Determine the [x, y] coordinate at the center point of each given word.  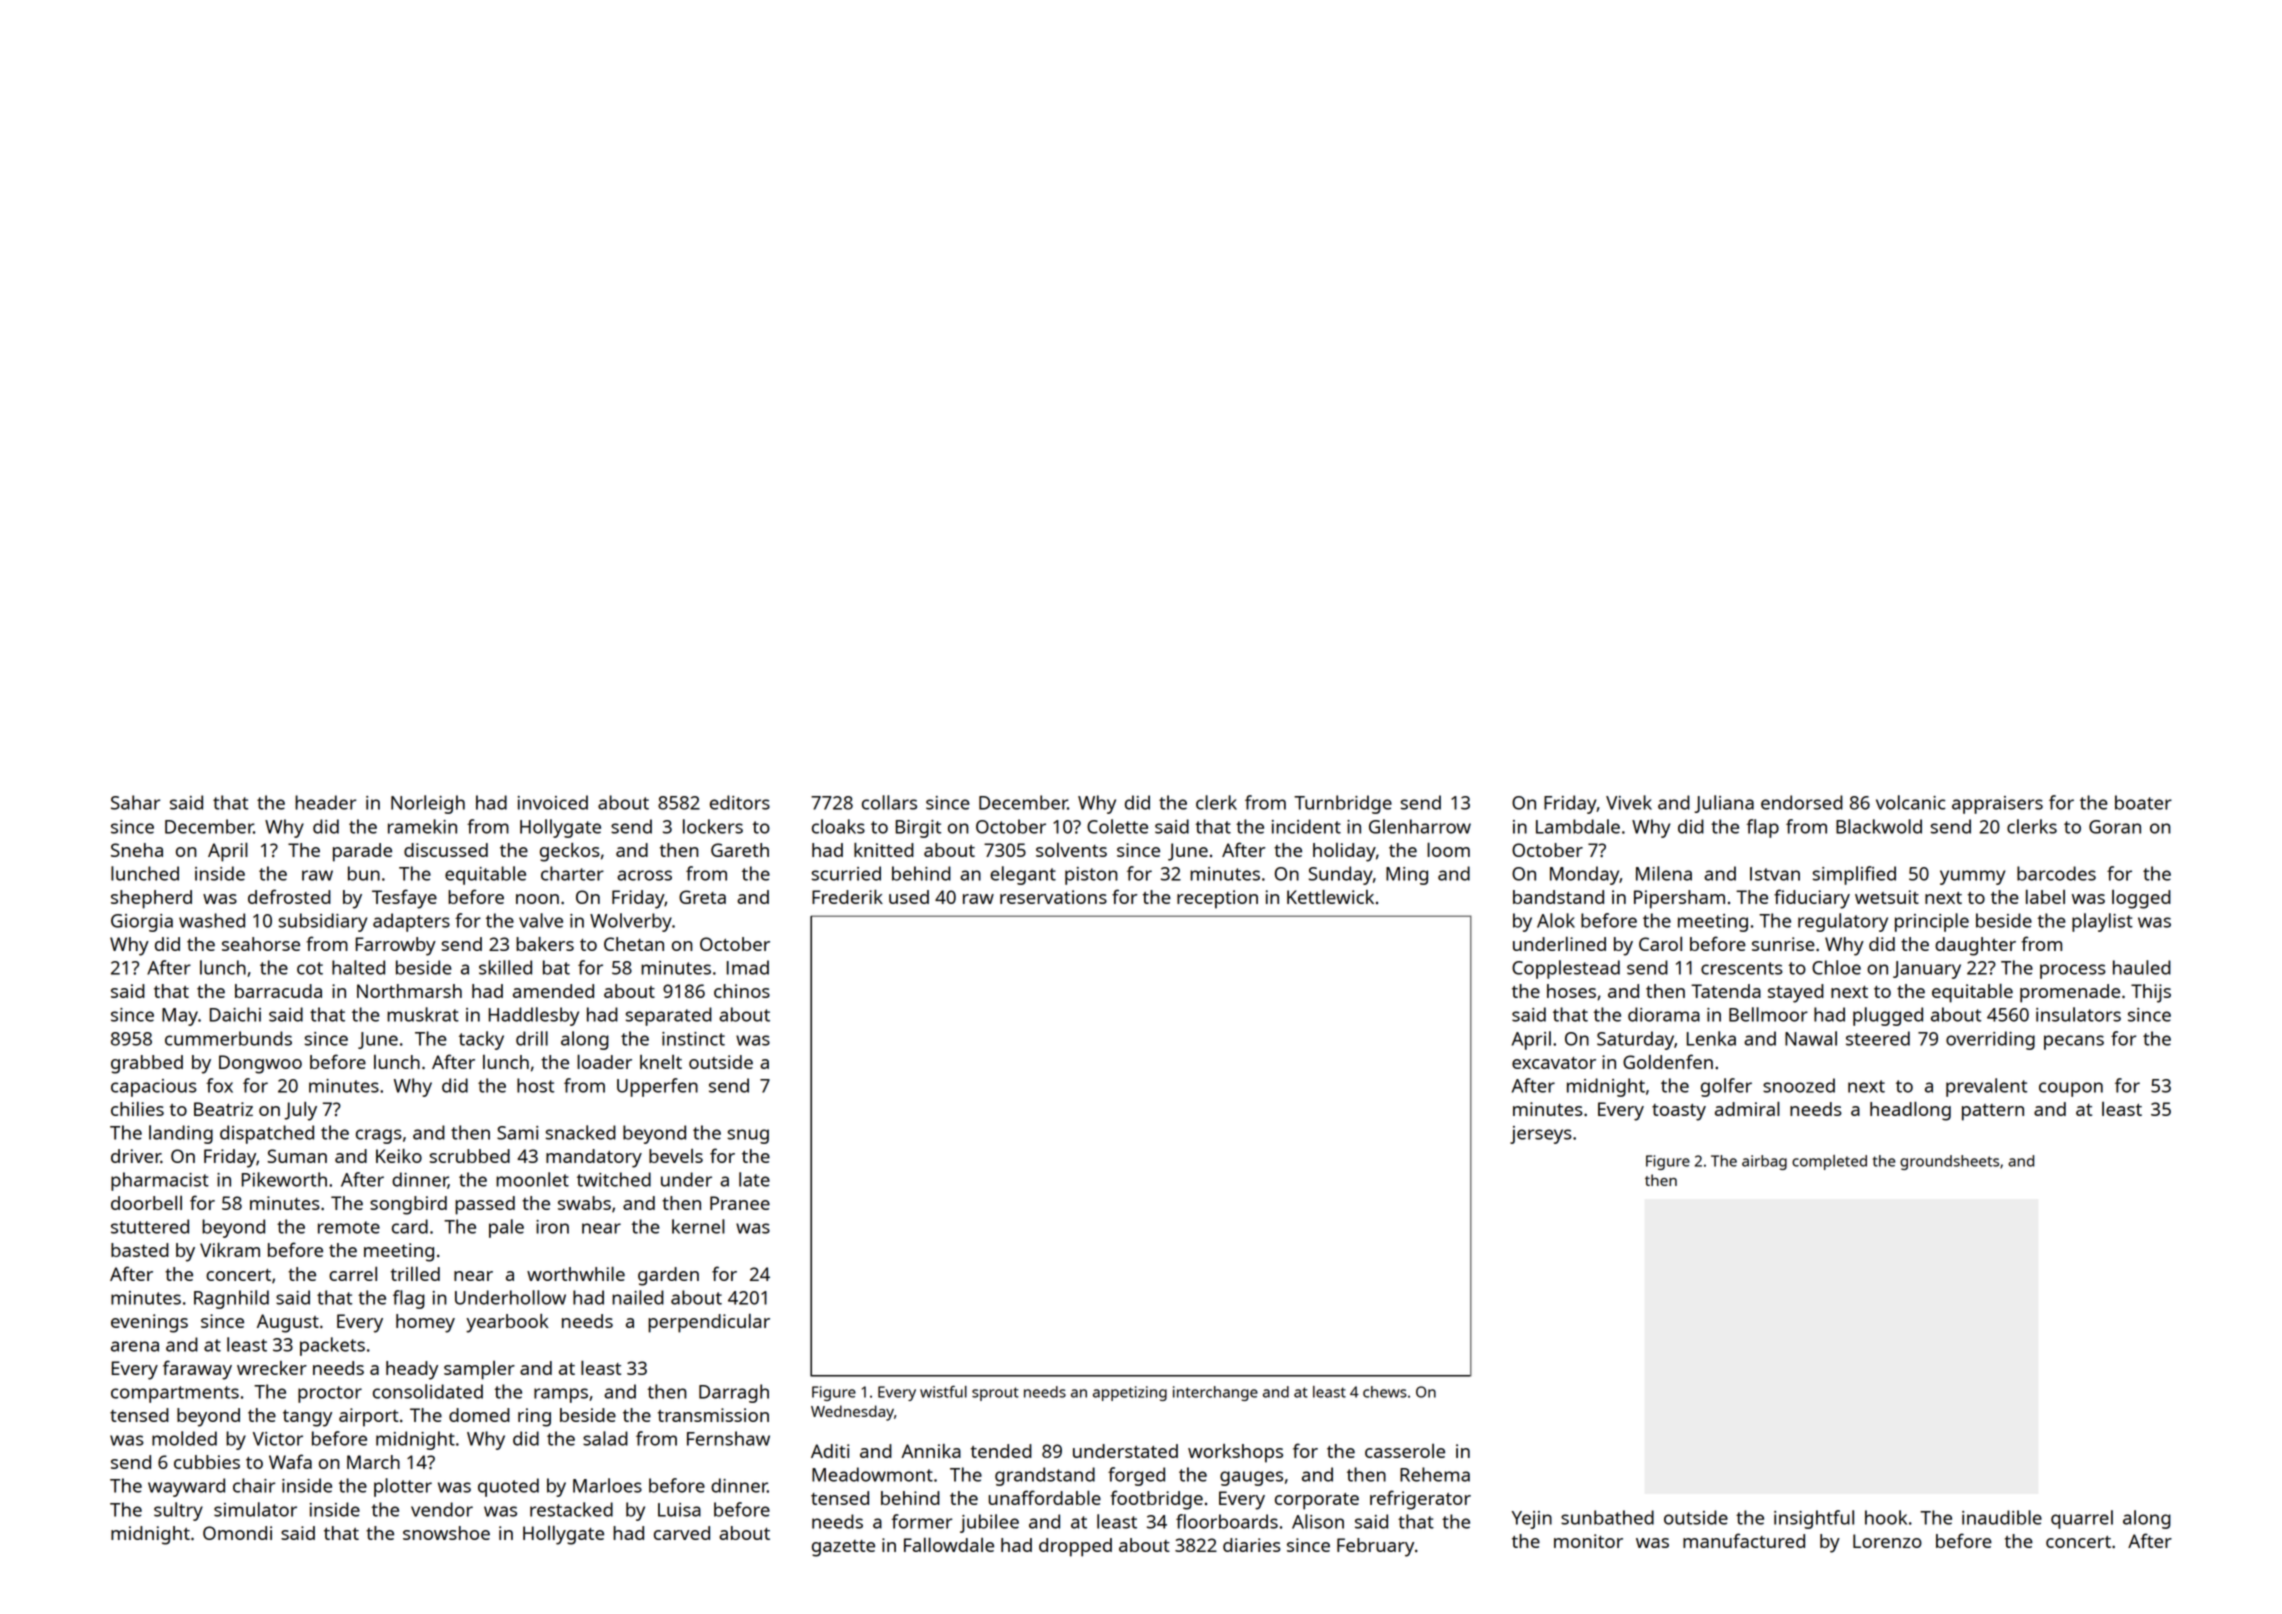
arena [135, 1346]
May [180, 1017]
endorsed [1802, 802]
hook [1886, 1517]
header [325, 802]
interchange [1215, 1393]
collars [889, 802]
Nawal [1811, 1038]
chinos [742, 991]
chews [1385, 1392]
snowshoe [446, 1533]
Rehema [1435, 1474]
